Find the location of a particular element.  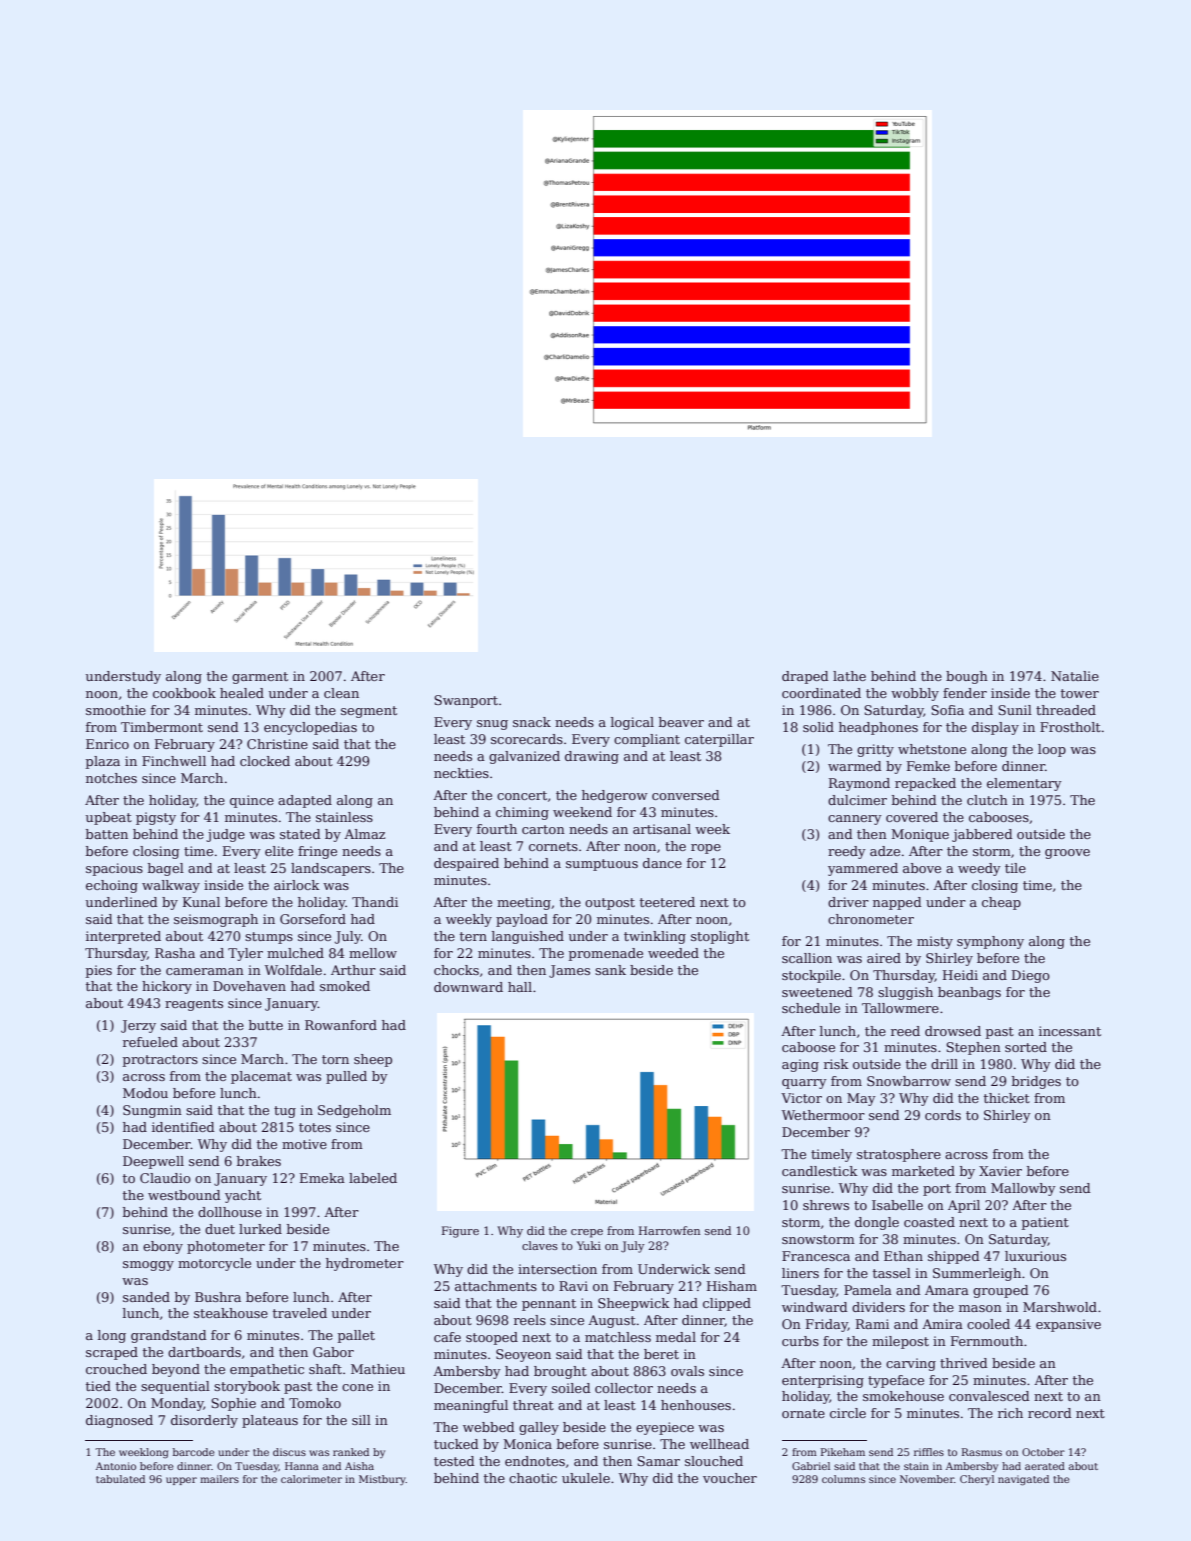

expansive is located at coordinates (1068, 1325).
